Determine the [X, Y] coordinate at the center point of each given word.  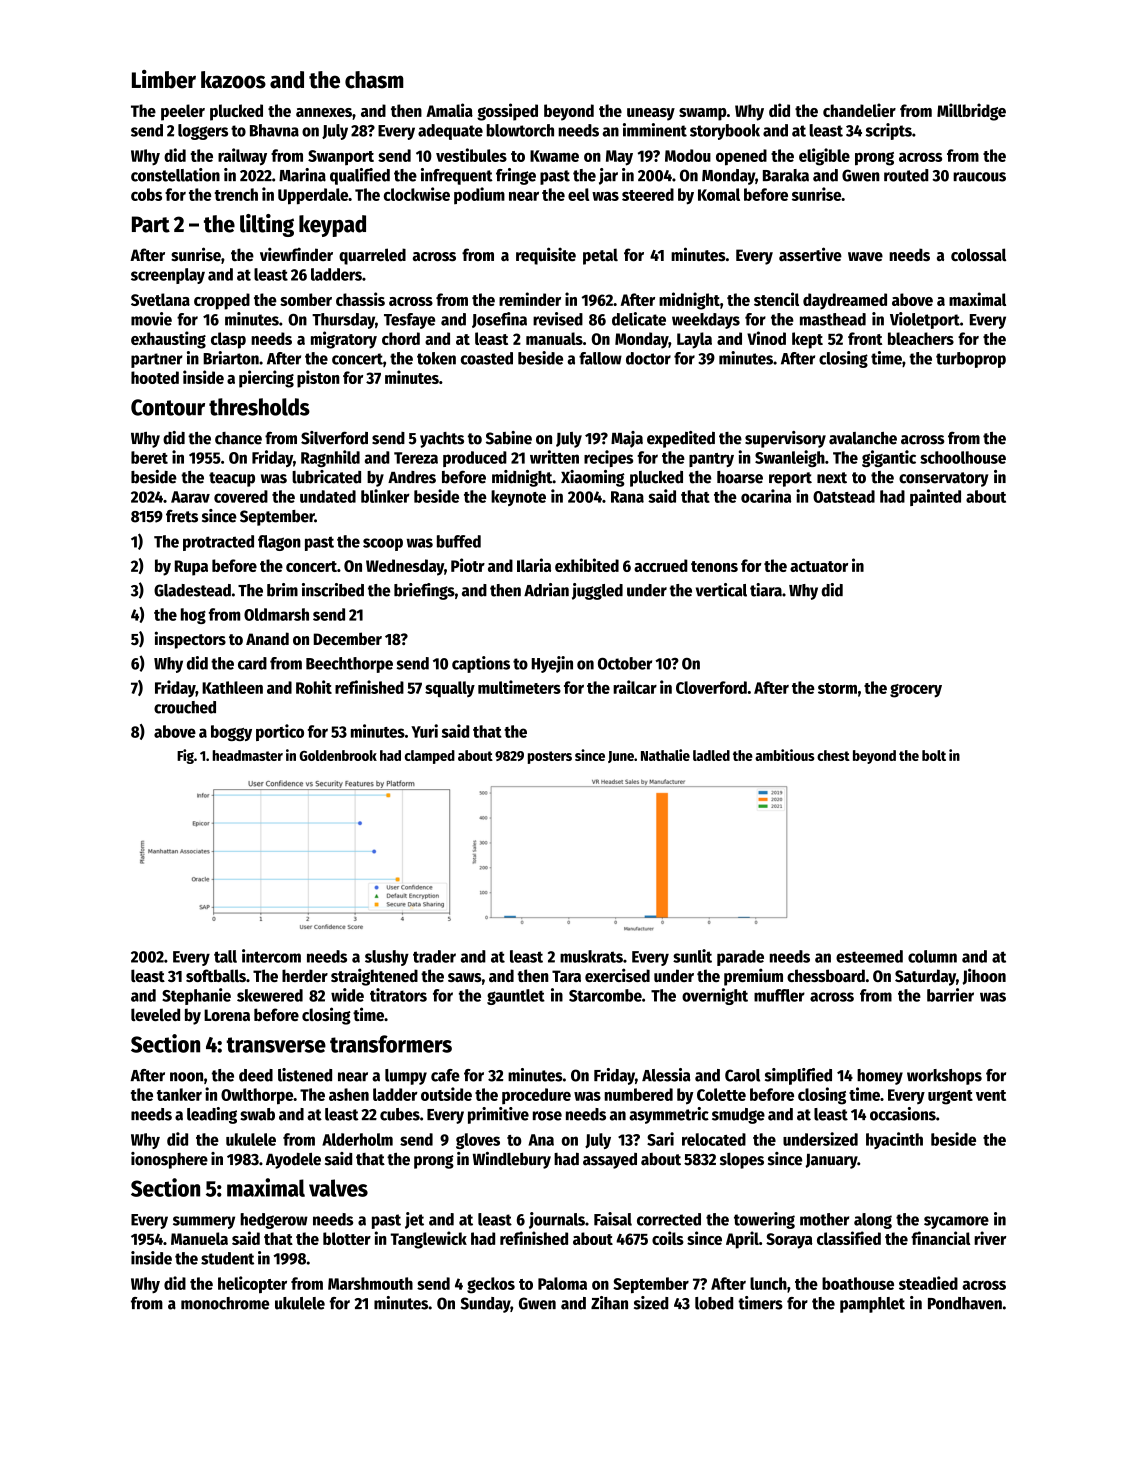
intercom [271, 956]
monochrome [225, 1303]
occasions [903, 1114]
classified [849, 1238]
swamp [703, 114]
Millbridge [971, 112]
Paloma [562, 1283]
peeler [183, 112]
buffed [459, 541]
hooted [155, 377]
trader [434, 956]
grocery [916, 691]
